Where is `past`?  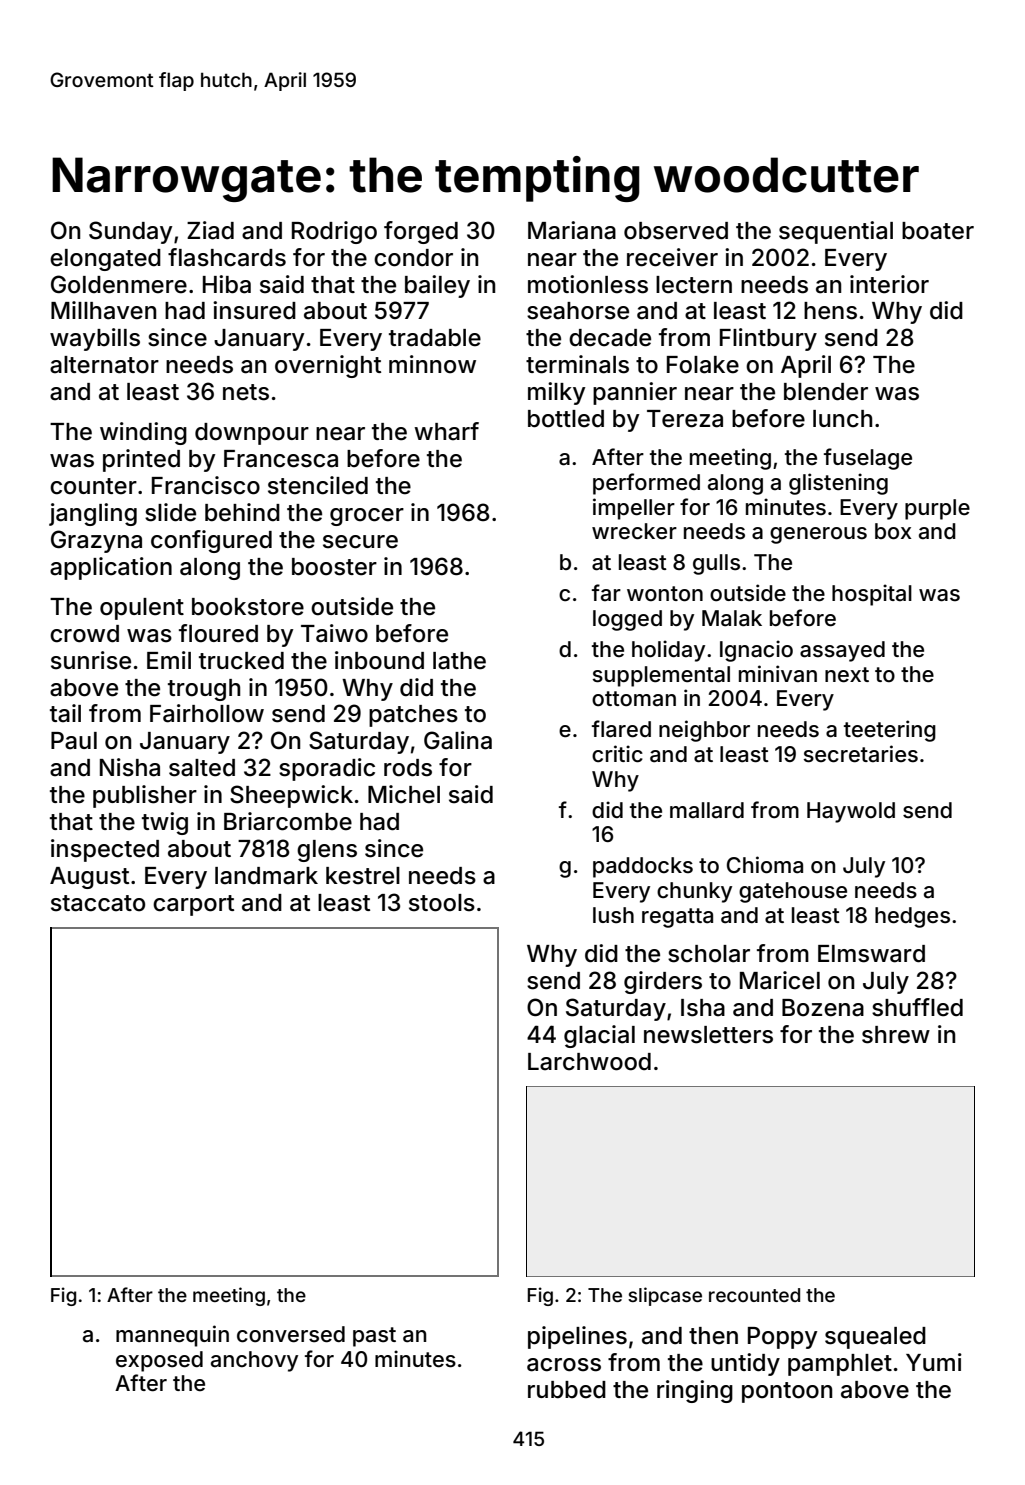
past is located at coordinates (374, 1337).
